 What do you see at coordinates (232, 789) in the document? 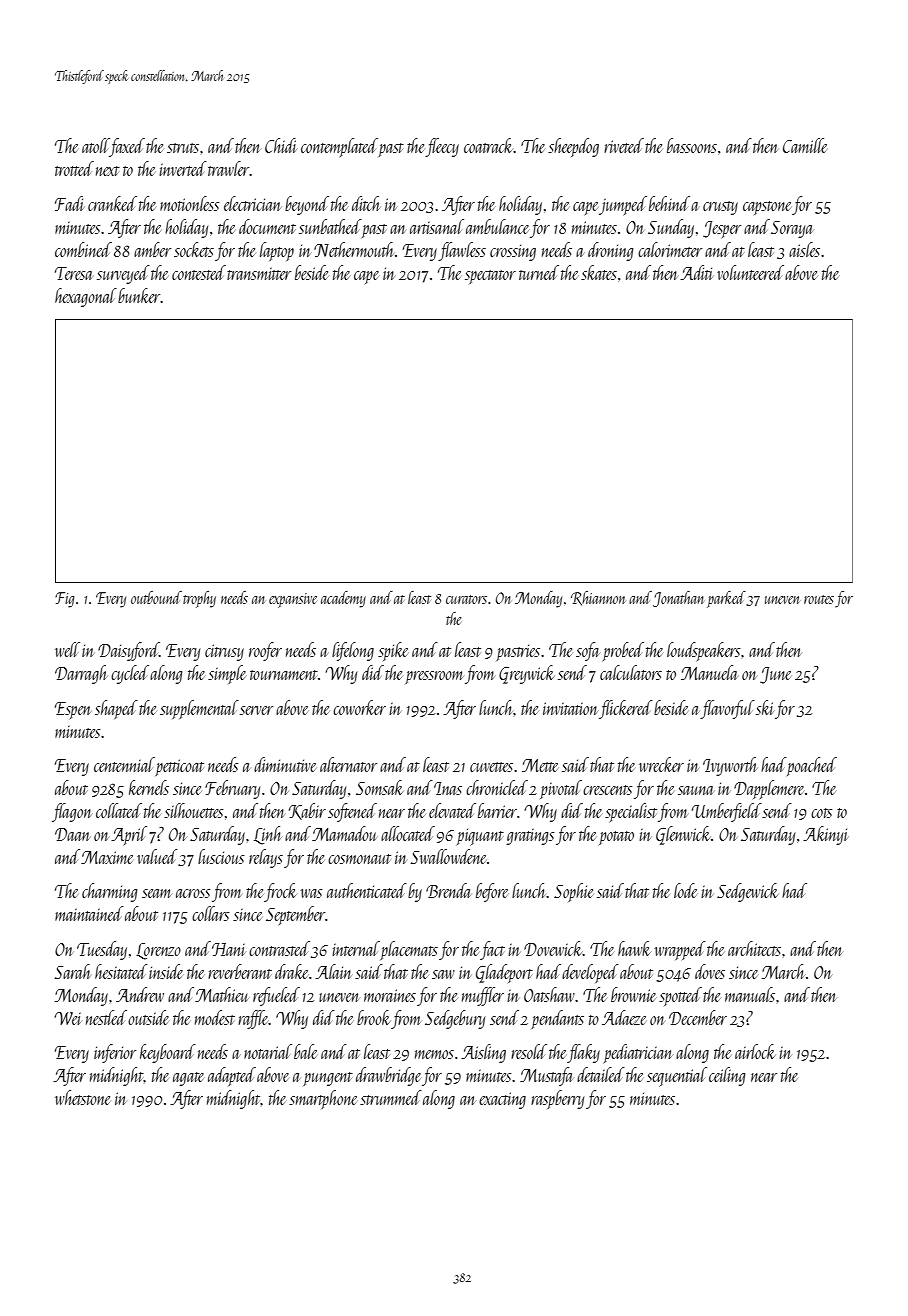
I see `February` at bounding box center [232, 789].
